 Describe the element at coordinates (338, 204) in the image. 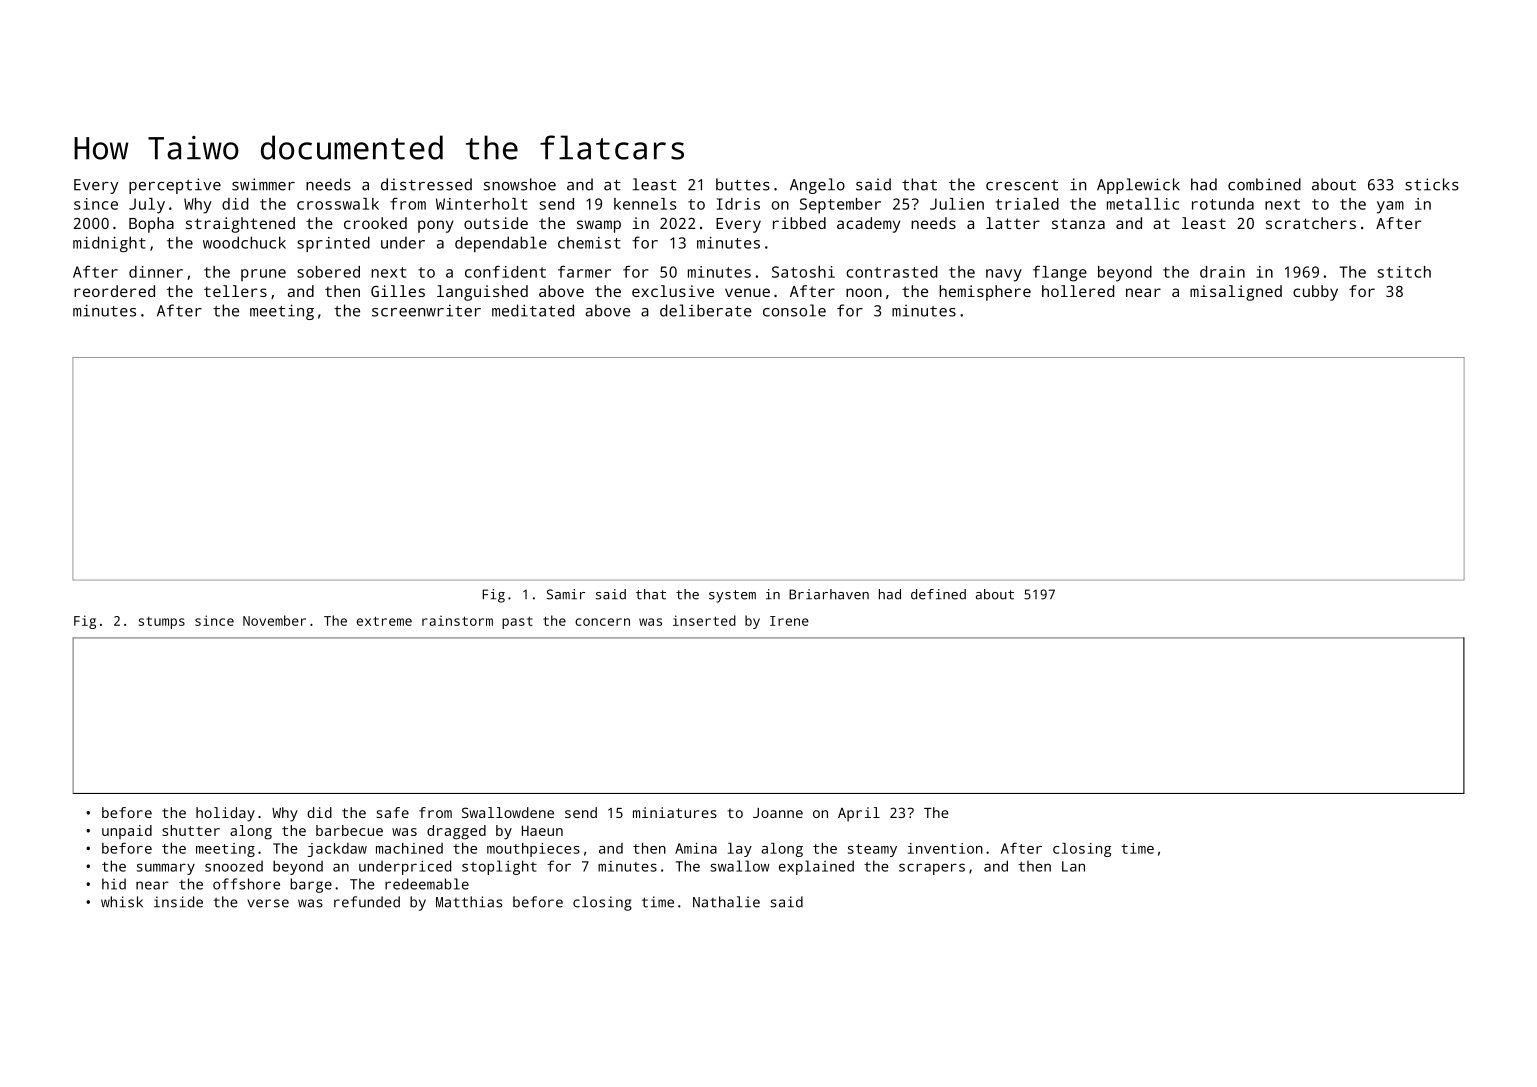

I see `crosswalk` at that location.
